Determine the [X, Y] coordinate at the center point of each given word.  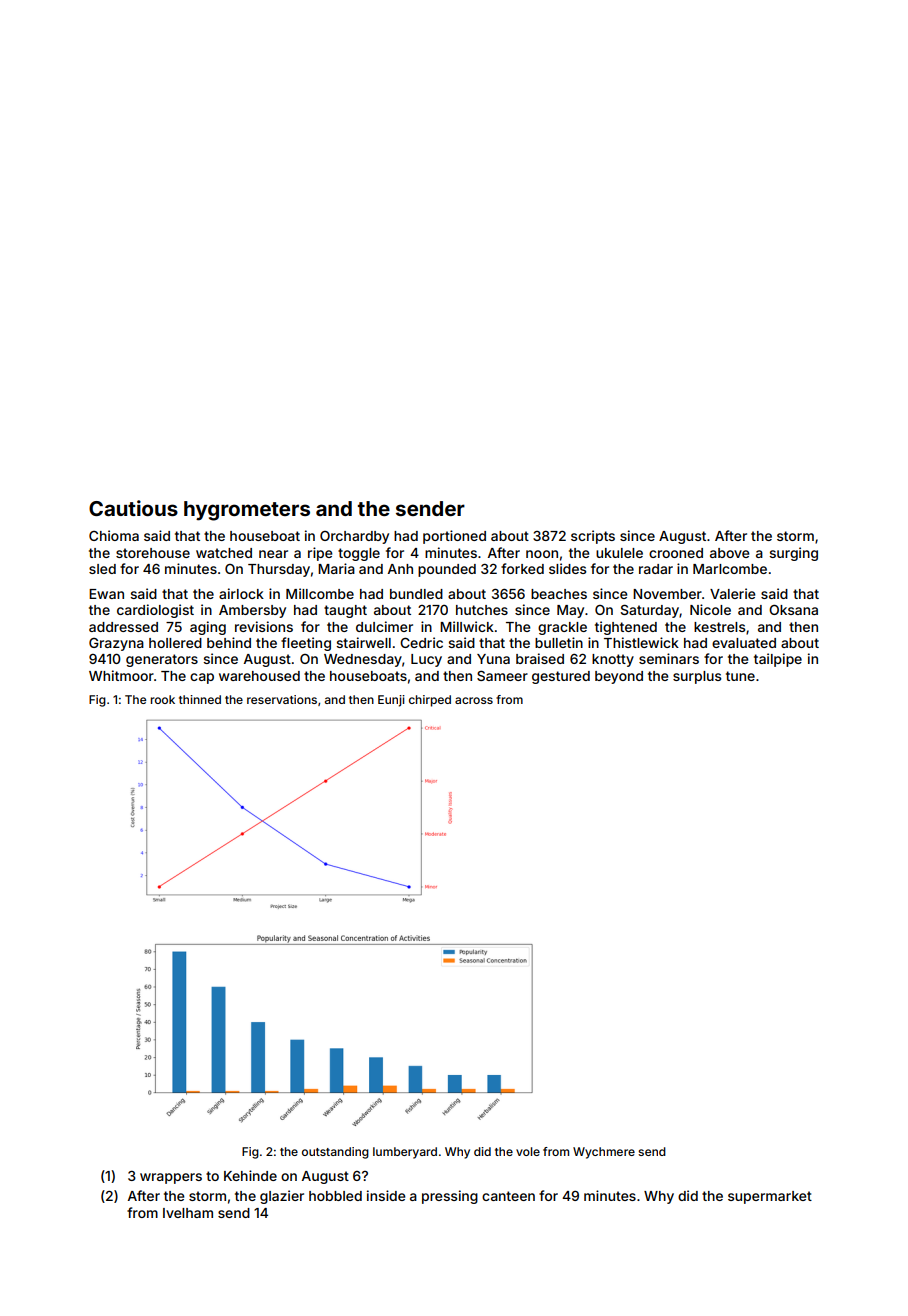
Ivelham [188, 1213]
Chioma [114, 535]
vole [528, 1151]
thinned [200, 699]
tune [740, 676]
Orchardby [354, 537]
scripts [593, 537]
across [474, 700]
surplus [697, 677]
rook [163, 699]
